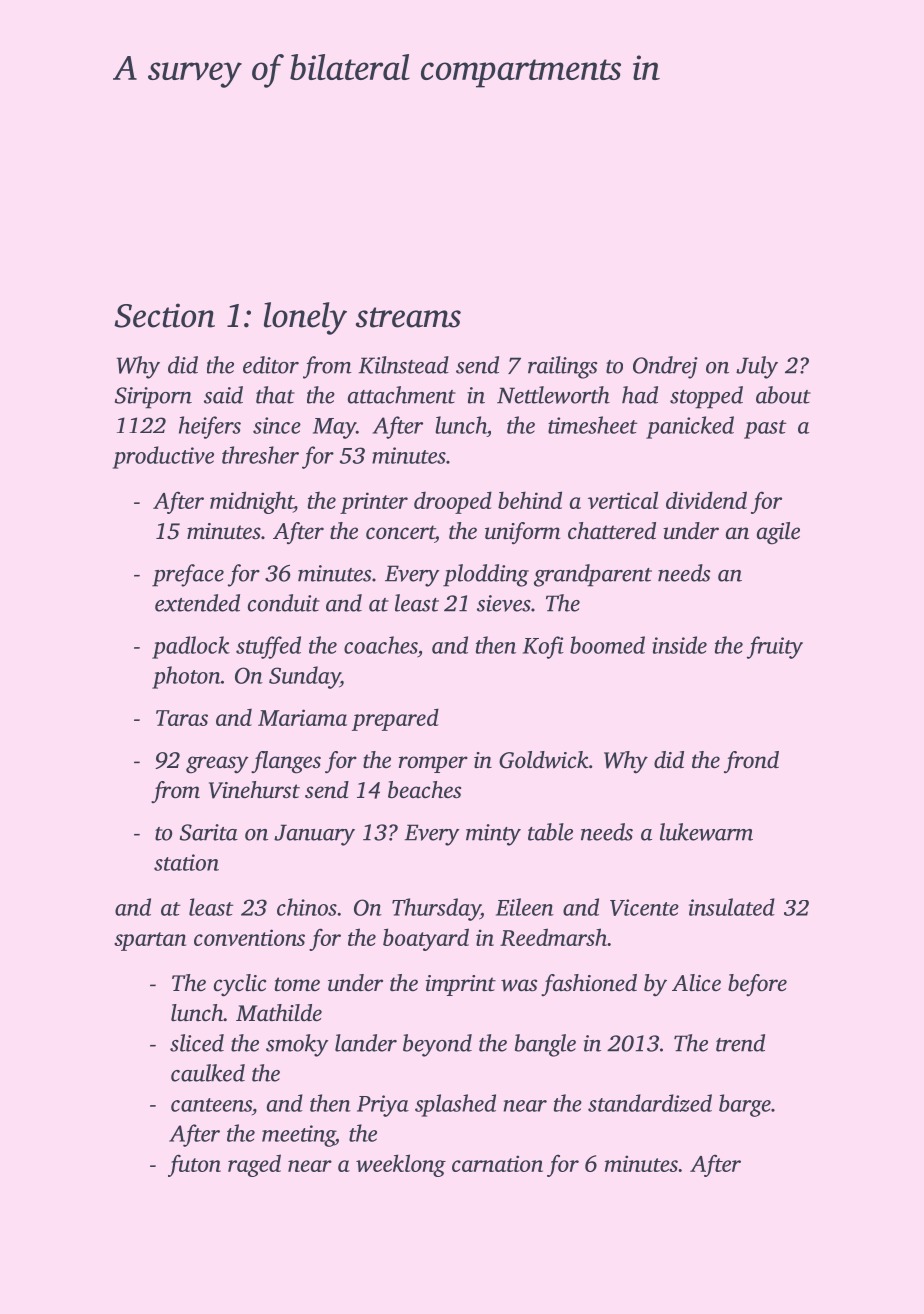 The width and height of the page is (924, 1314). Describe the element at coordinates (679, 645) in the page. I see `inside` at that location.
